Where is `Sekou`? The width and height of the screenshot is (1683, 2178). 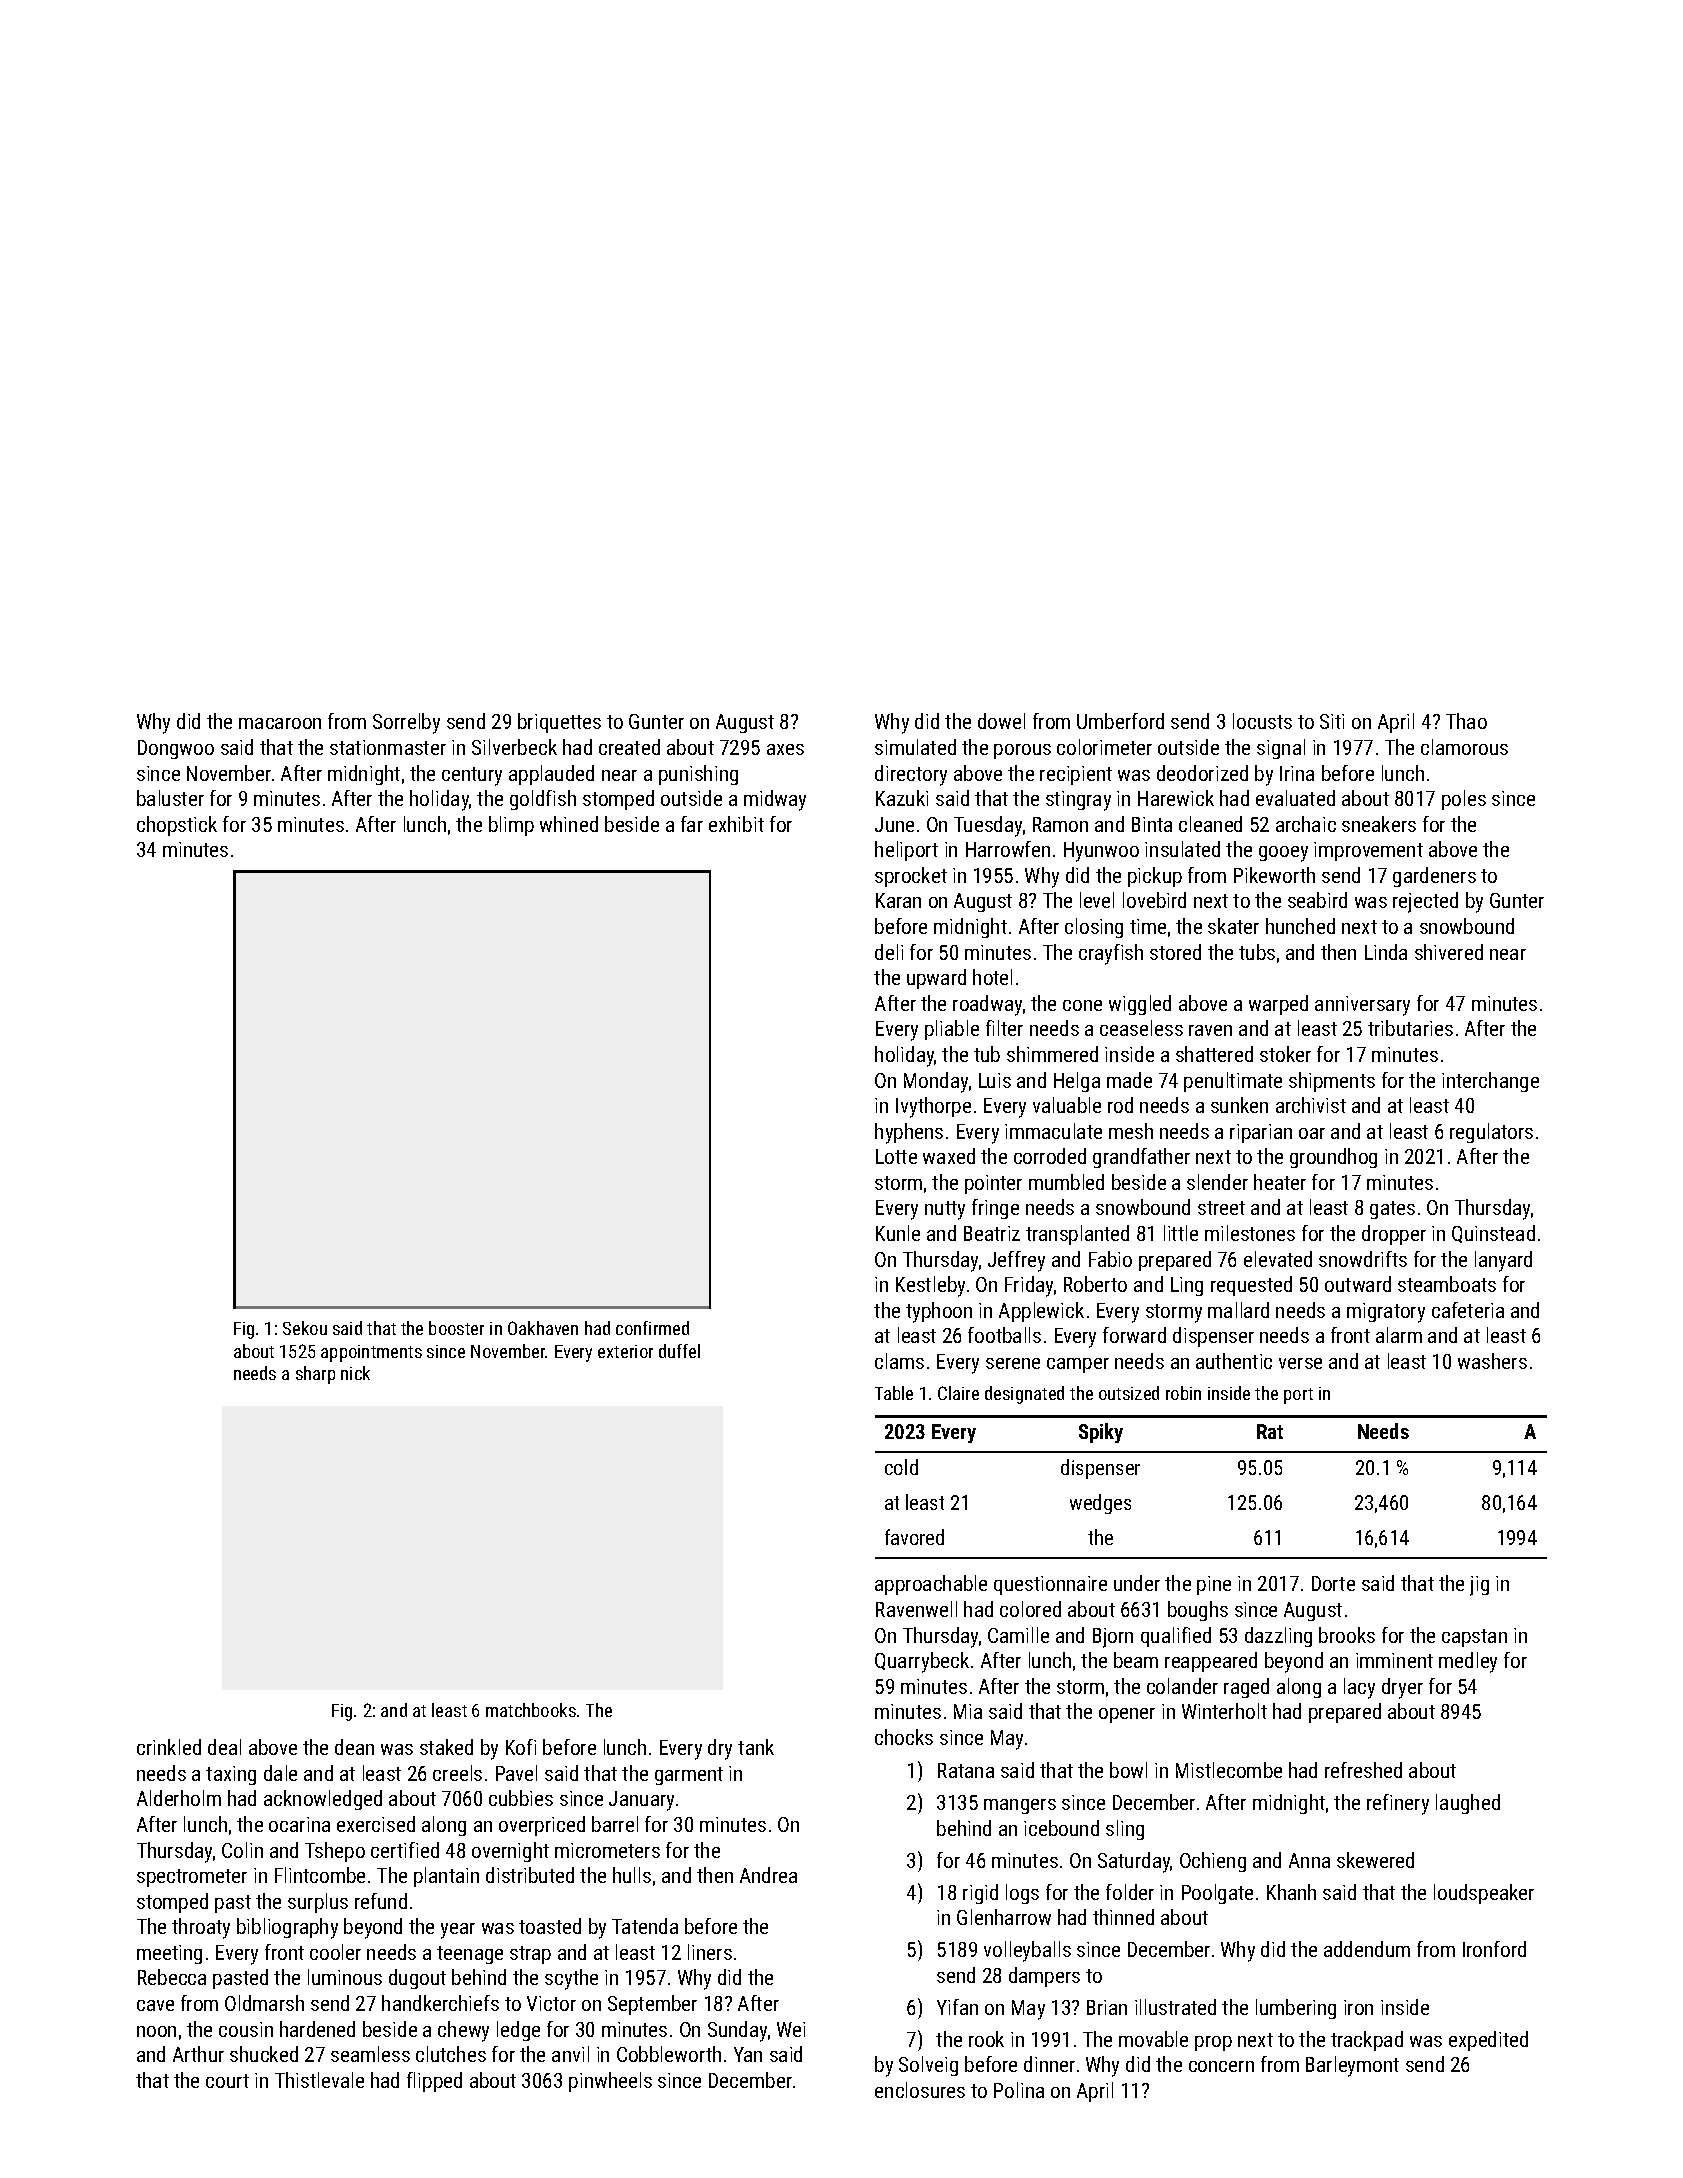
Sekou is located at coordinates (305, 1328).
